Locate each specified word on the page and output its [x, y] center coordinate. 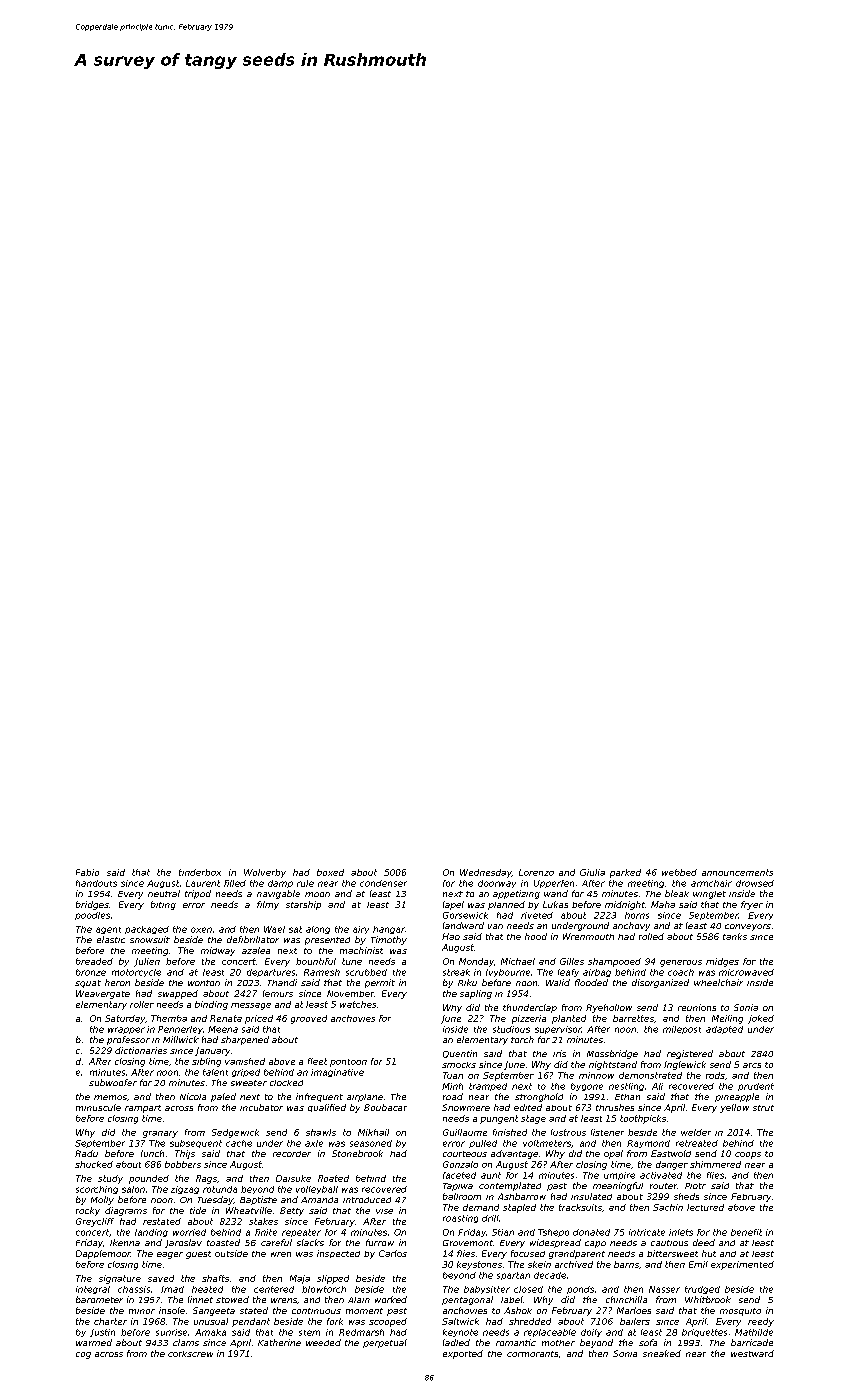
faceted [459, 1175]
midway [218, 951]
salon [133, 1189]
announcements [737, 872]
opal [613, 1154]
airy [361, 930]
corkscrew [190, 1354]
